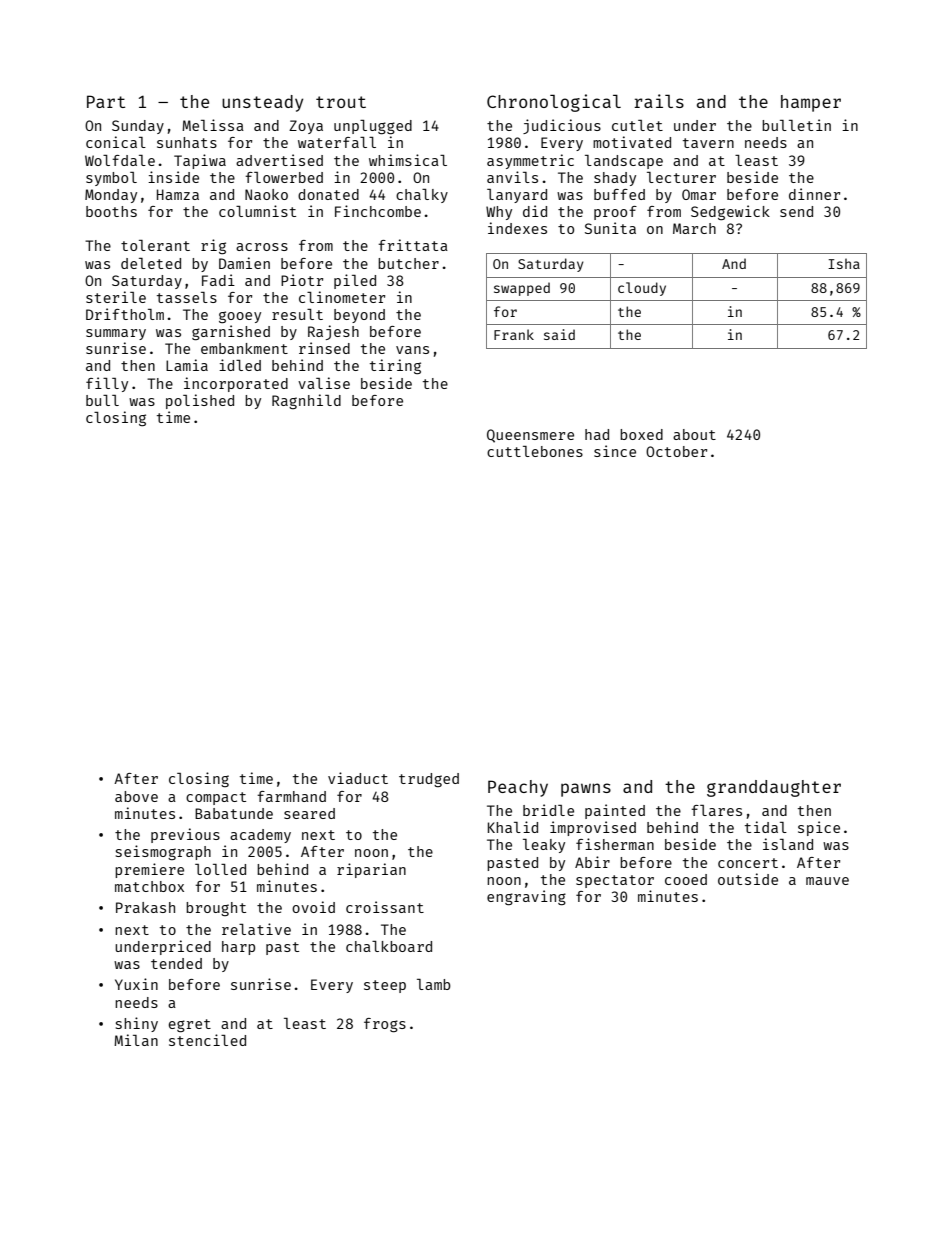 This page has height=1233, width=952. I want to click on stenciled, so click(207, 1040).
